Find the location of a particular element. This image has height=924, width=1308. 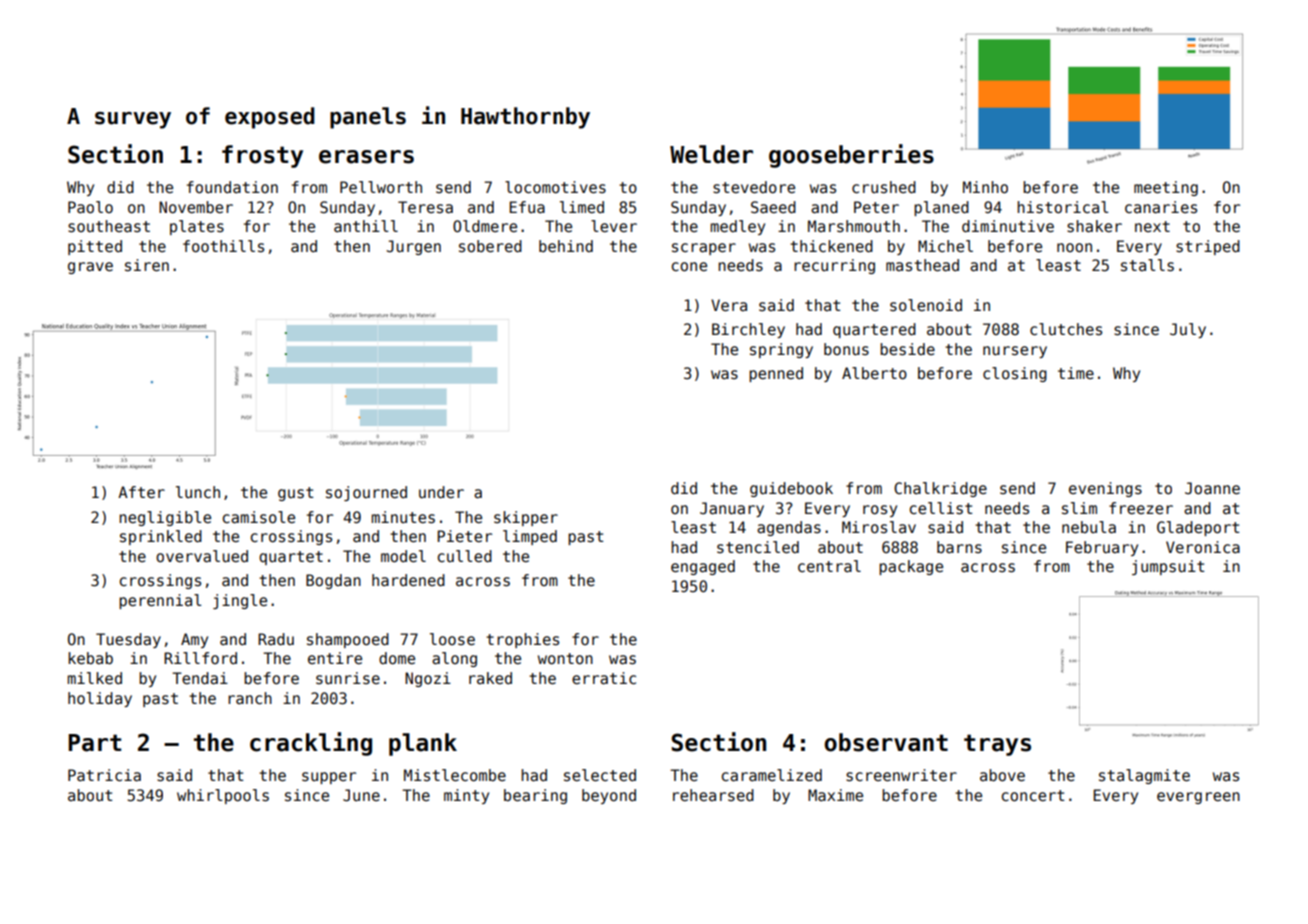

jumpsuit is located at coordinates (1168, 567).
